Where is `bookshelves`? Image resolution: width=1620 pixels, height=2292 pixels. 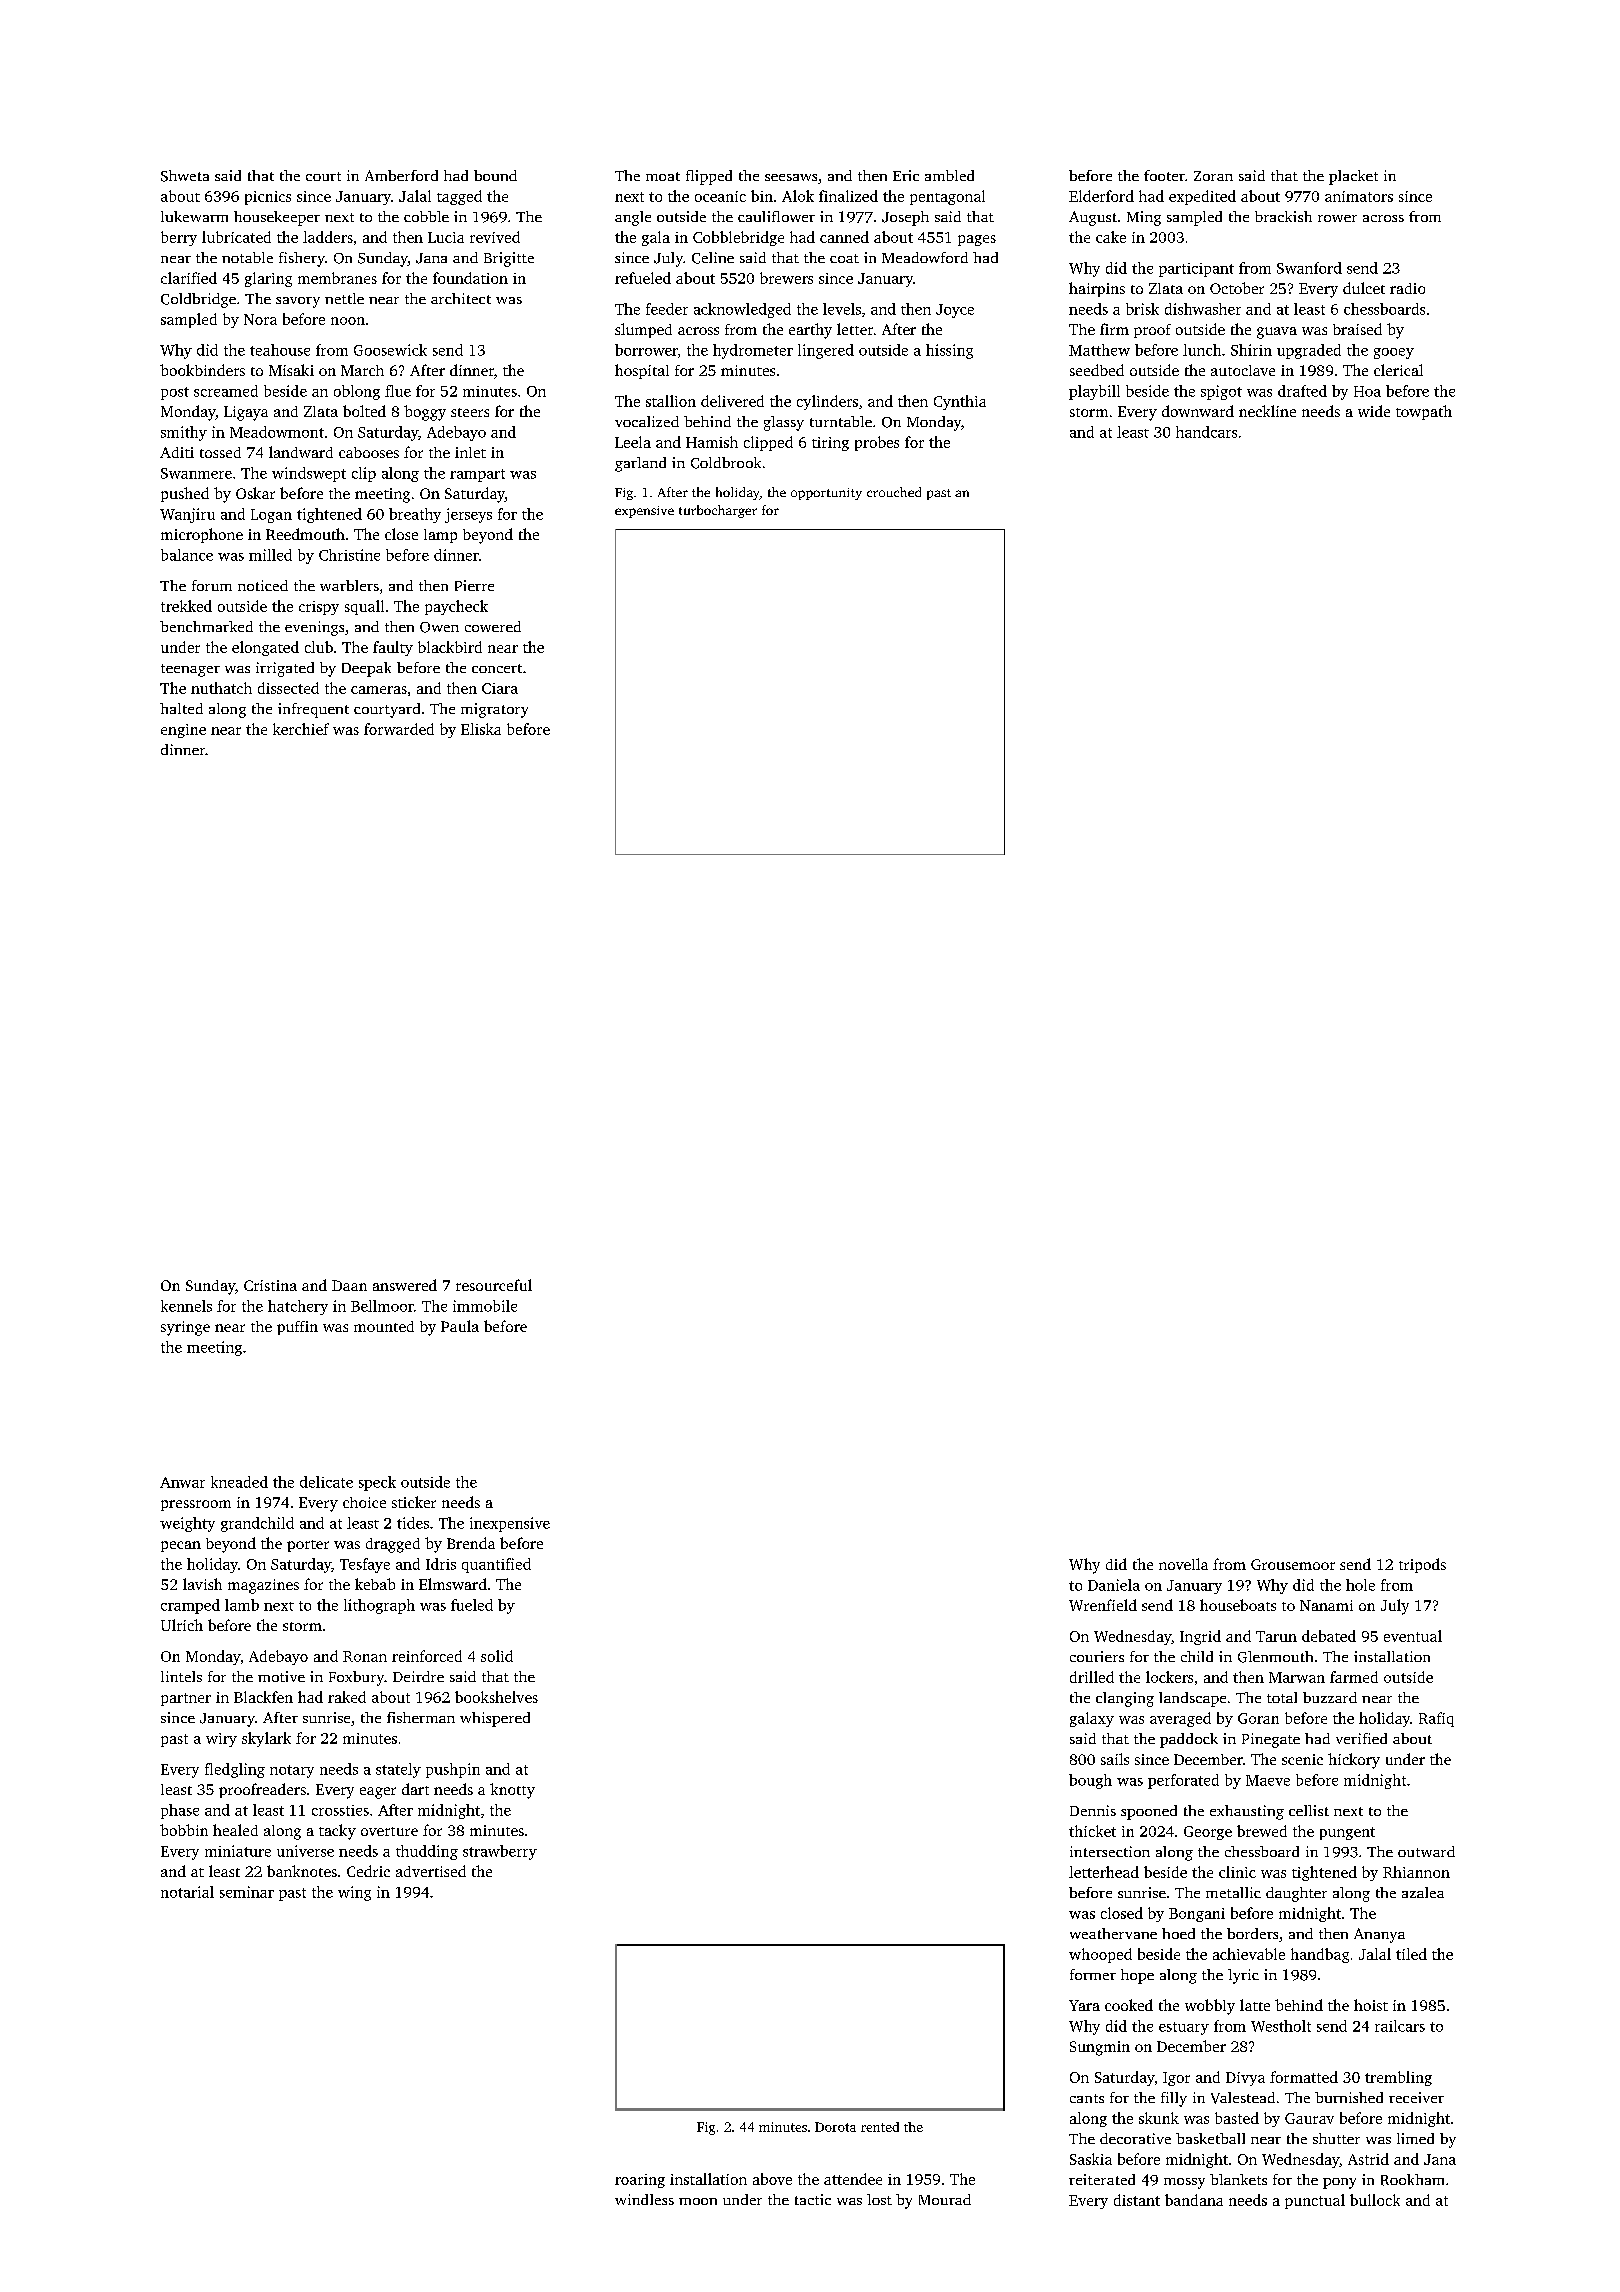
bookshelves is located at coordinates (496, 1697).
